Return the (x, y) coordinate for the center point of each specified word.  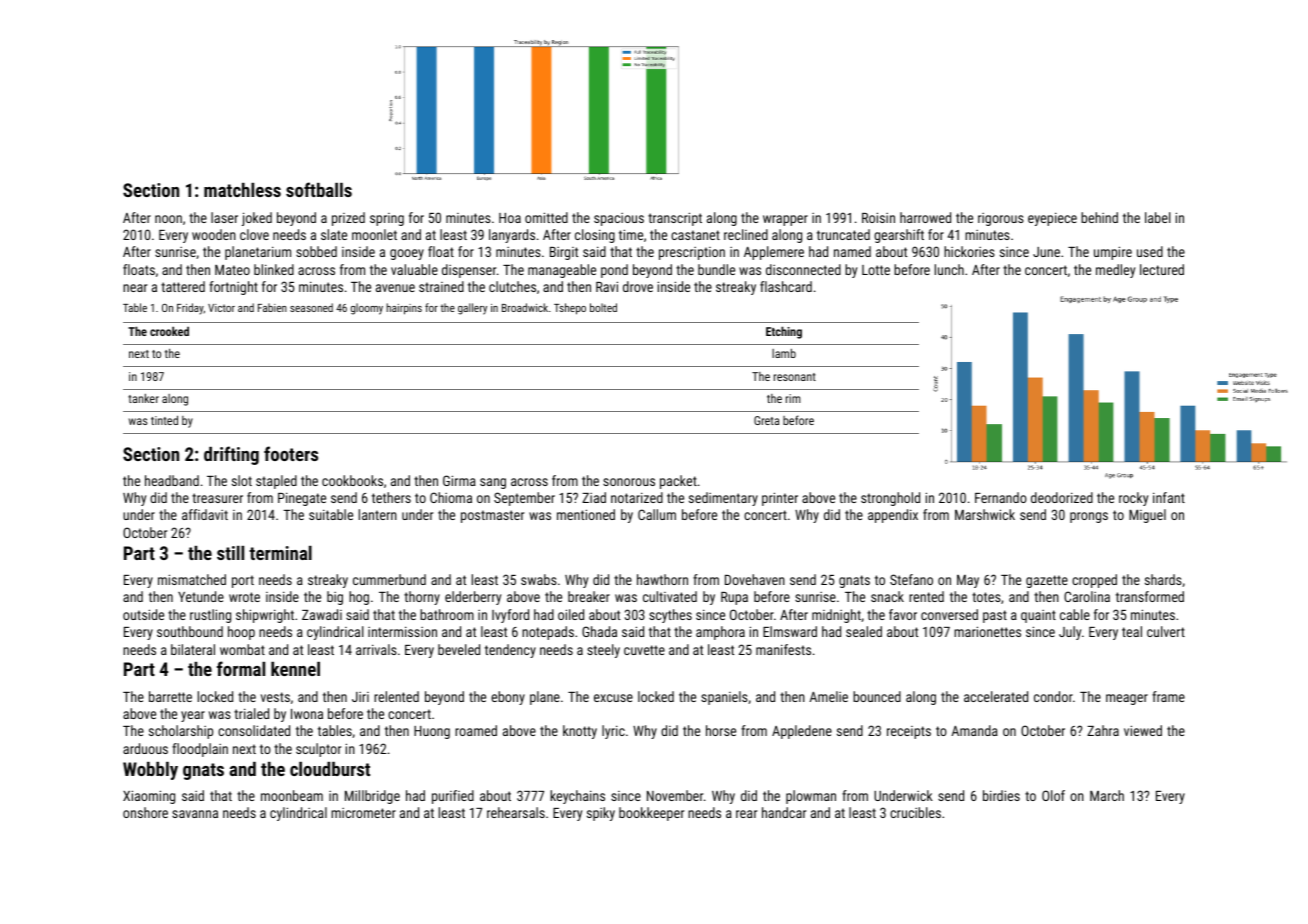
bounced (877, 696)
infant (1169, 497)
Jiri (360, 697)
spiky (601, 814)
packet (678, 482)
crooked (169, 331)
